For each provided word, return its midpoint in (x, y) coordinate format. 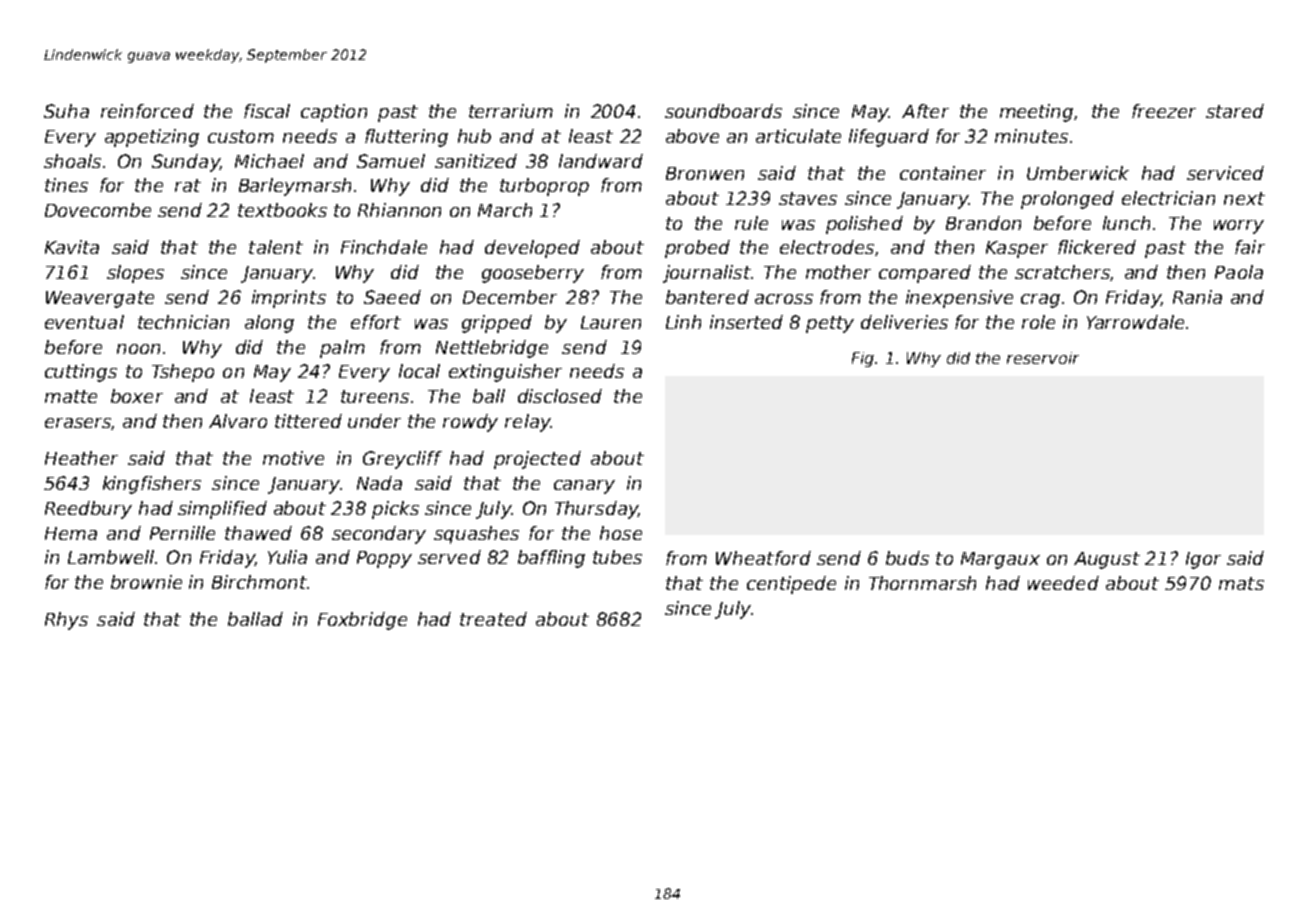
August (1107, 560)
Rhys (66, 621)
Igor (1203, 560)
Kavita (72, 247)
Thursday (596, 510)
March (505, 210)
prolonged (1067, 200)
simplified (222, 510)
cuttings (81, 373)
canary (584, 487)
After (925, 111)
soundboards (723, 111)
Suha (66, 111)
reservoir (1043, 358)
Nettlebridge (492, 349)
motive (293, 458)
